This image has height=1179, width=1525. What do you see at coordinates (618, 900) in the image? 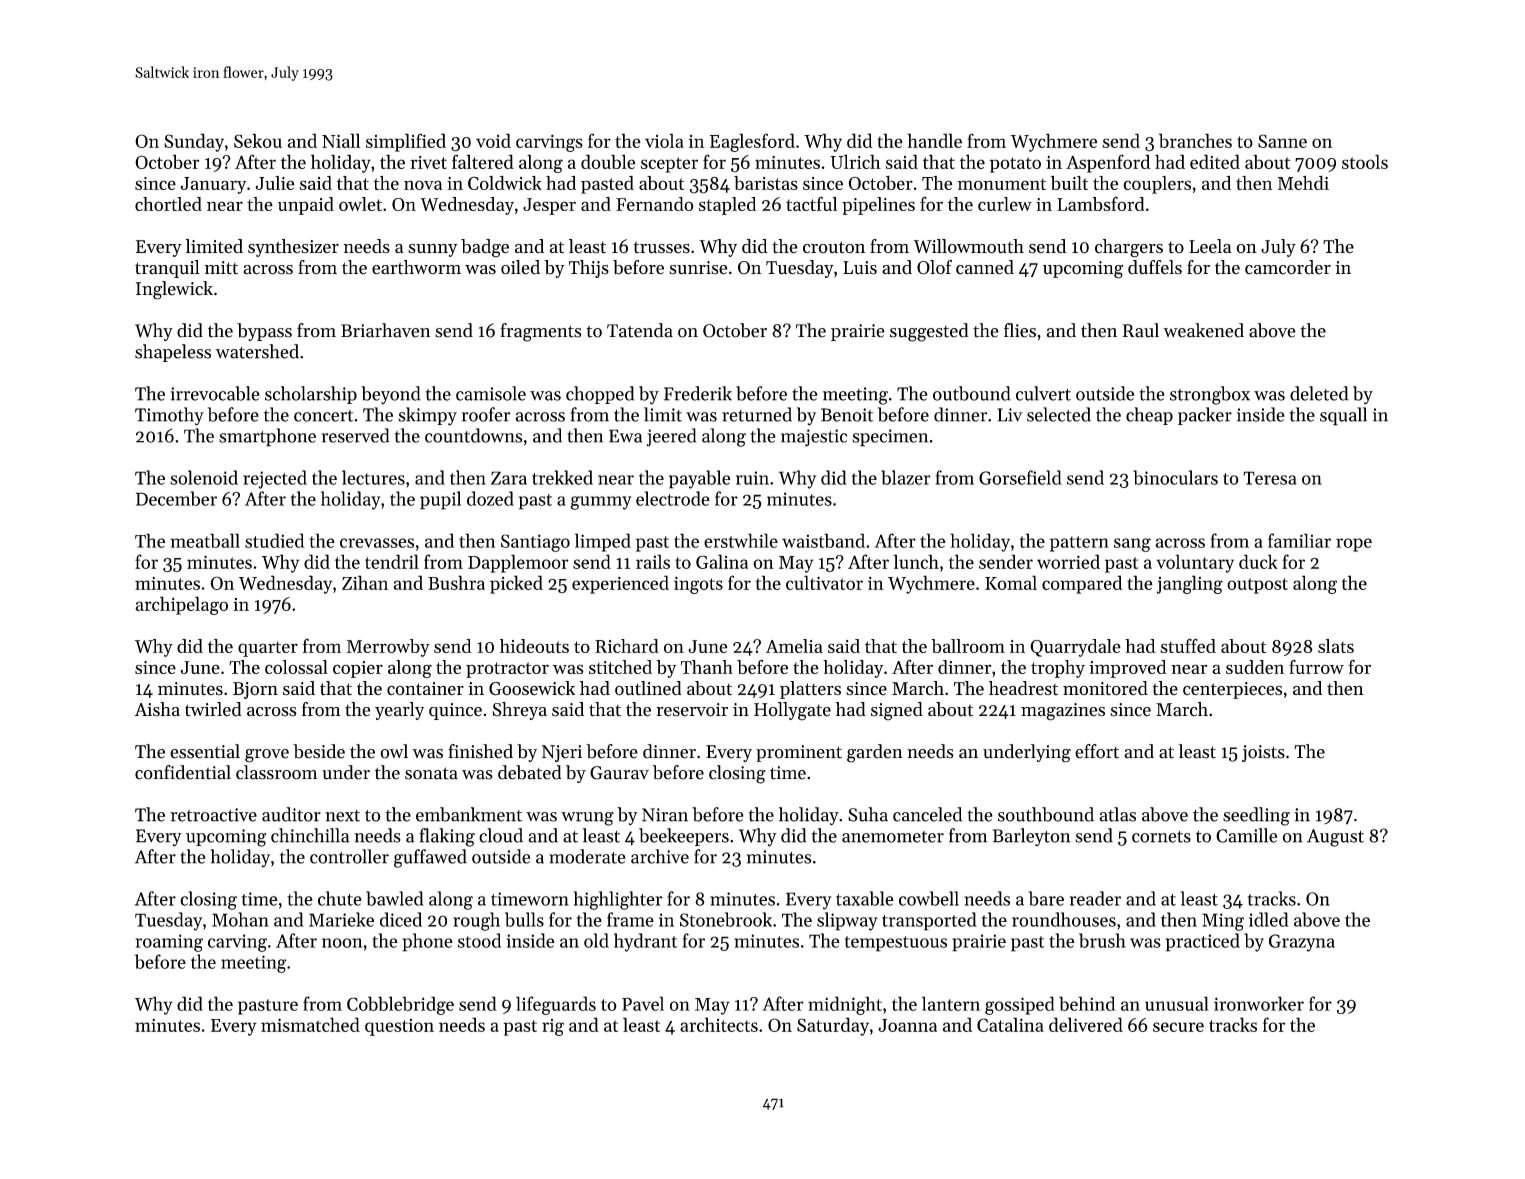
I see `highlighter` at bounding box center [618, 900].
